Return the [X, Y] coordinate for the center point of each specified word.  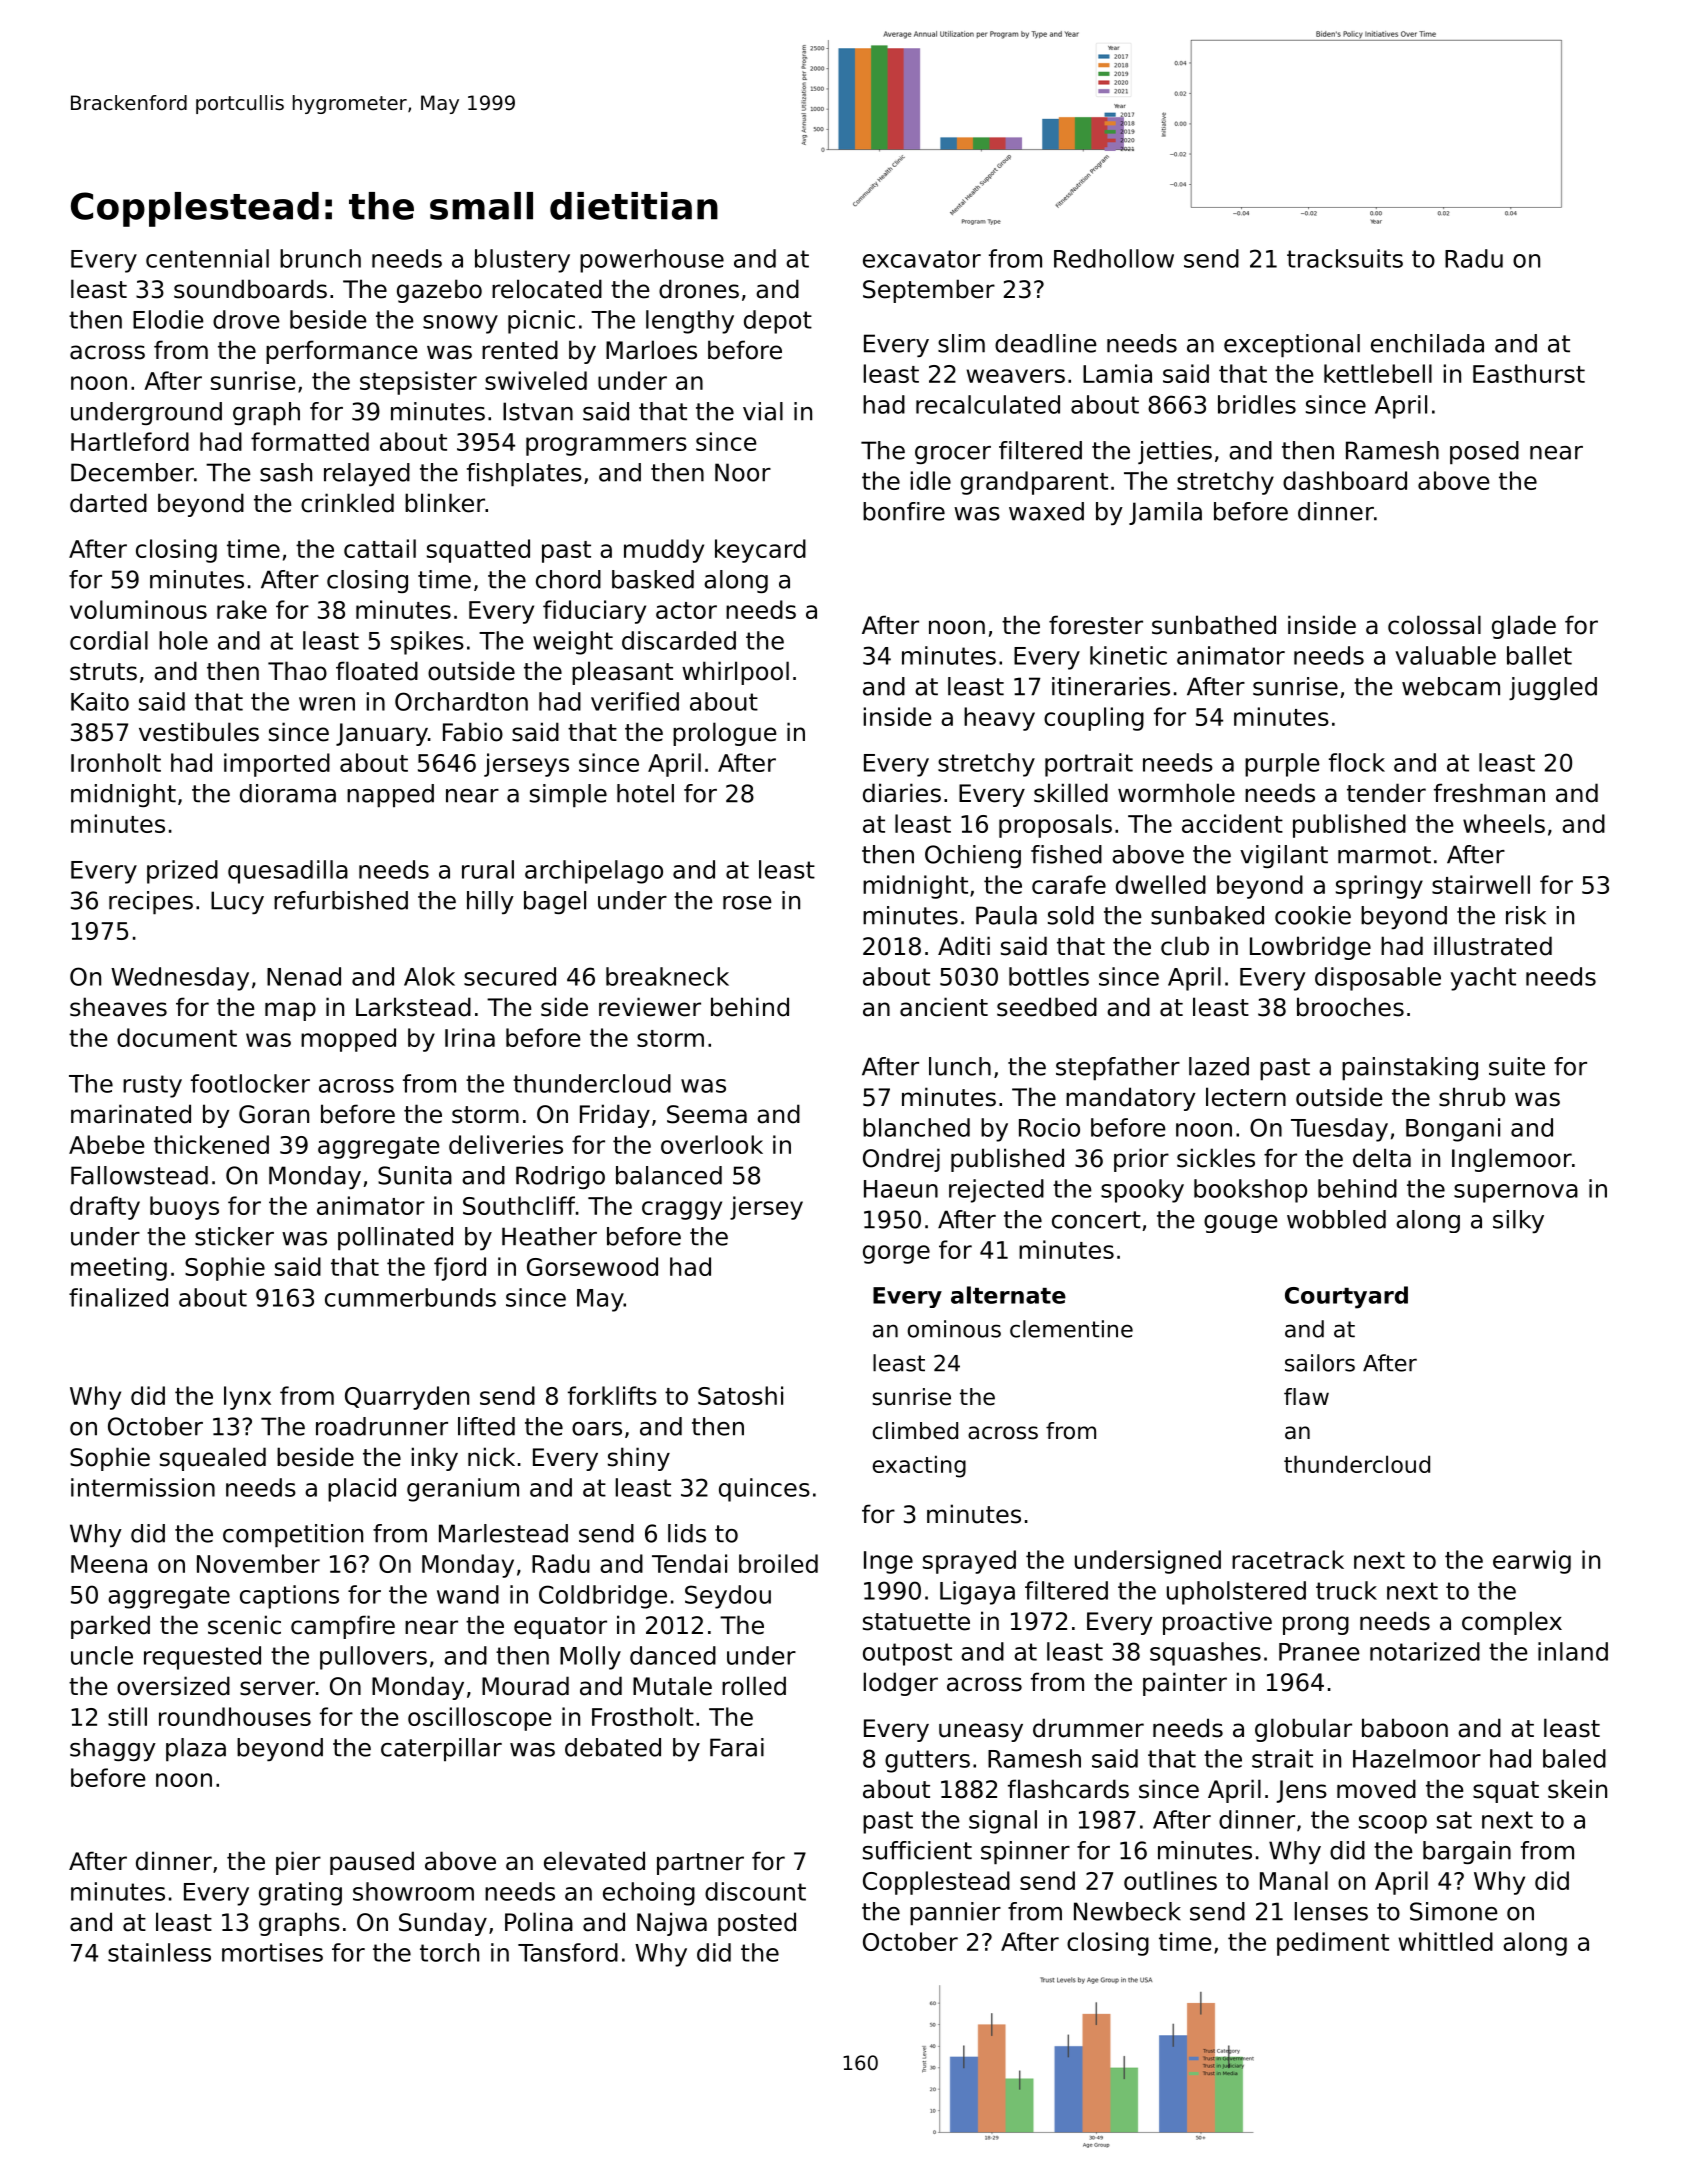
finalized [118, 1297]
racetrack [1288, 1559]
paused [372, 1863]
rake [242, 609]
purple [1282, 765]
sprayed [969, 1562]
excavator [922, 259]
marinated [131, 1114]
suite [1517, 1066]
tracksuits [1345, 258]
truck [1346, 1590]
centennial [207, 258]
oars [597, 1429]
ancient [944, 1007]
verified [635, 701]
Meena [109, 1564]
